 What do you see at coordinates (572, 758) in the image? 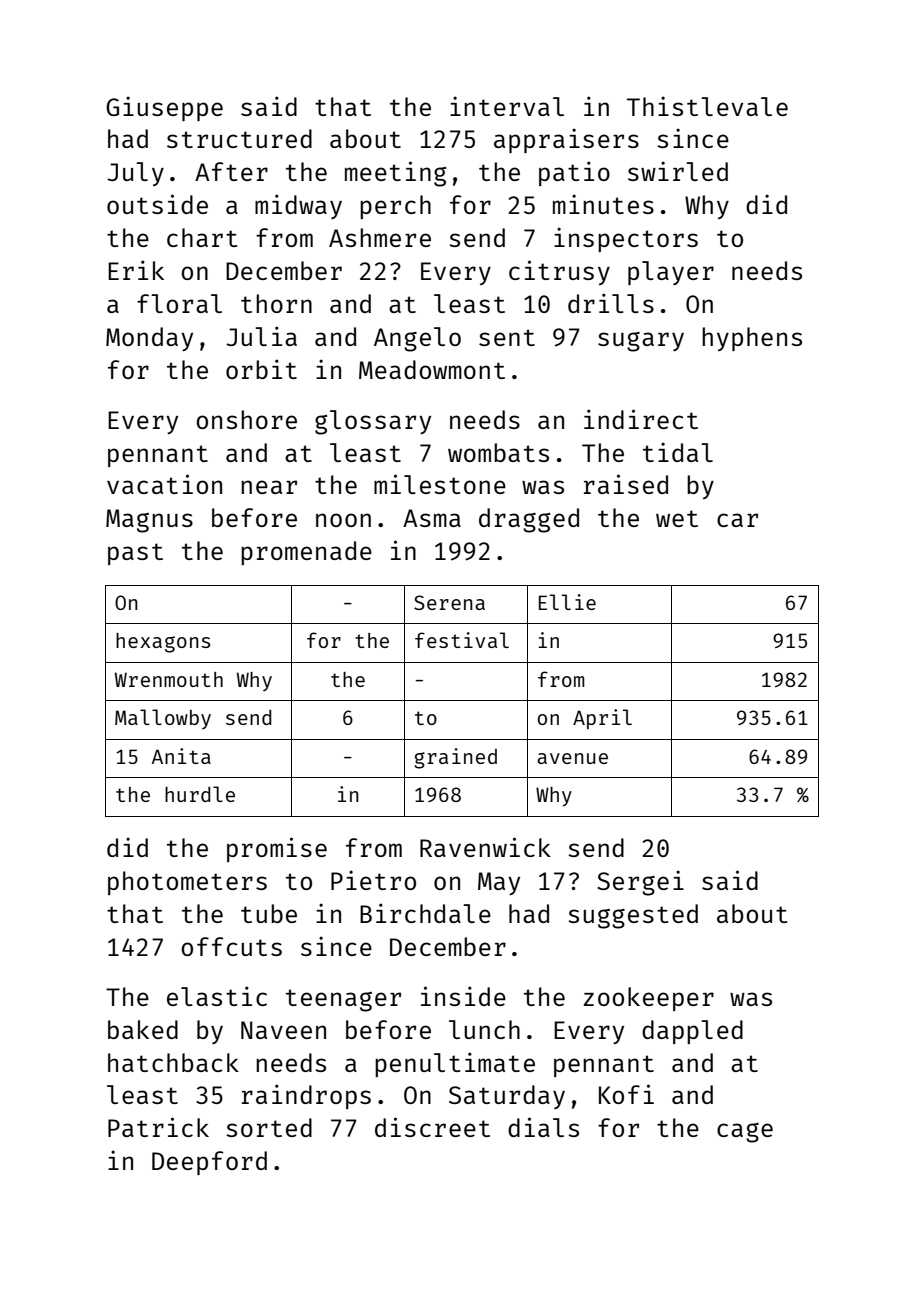
I see `avenue` at bounding box center [572, 758].
